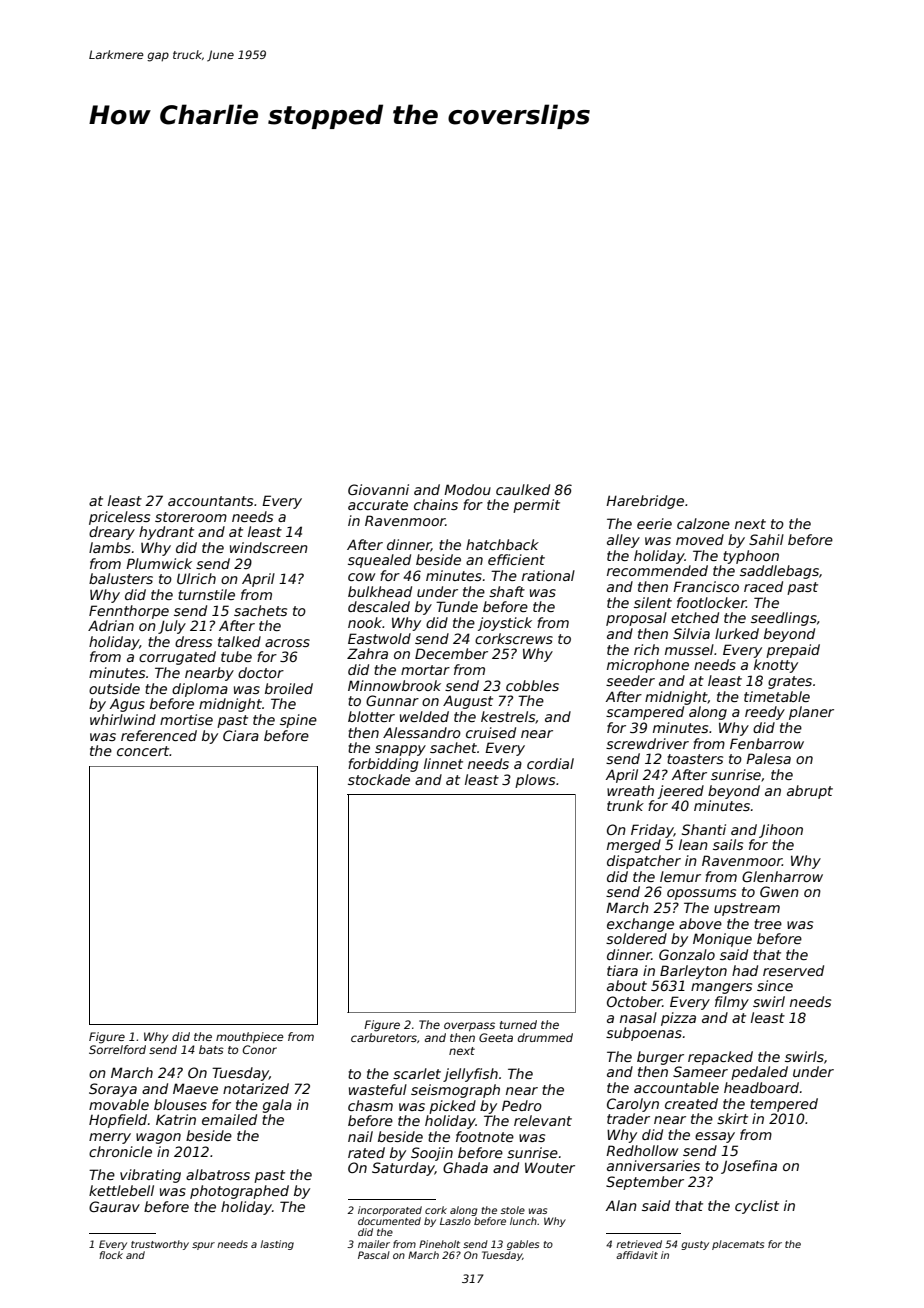 The image size is (924, 1308). What do you see at coordinates (647, 743) in the document?
I see `screwdriver` at bounding box center [647, 743].
